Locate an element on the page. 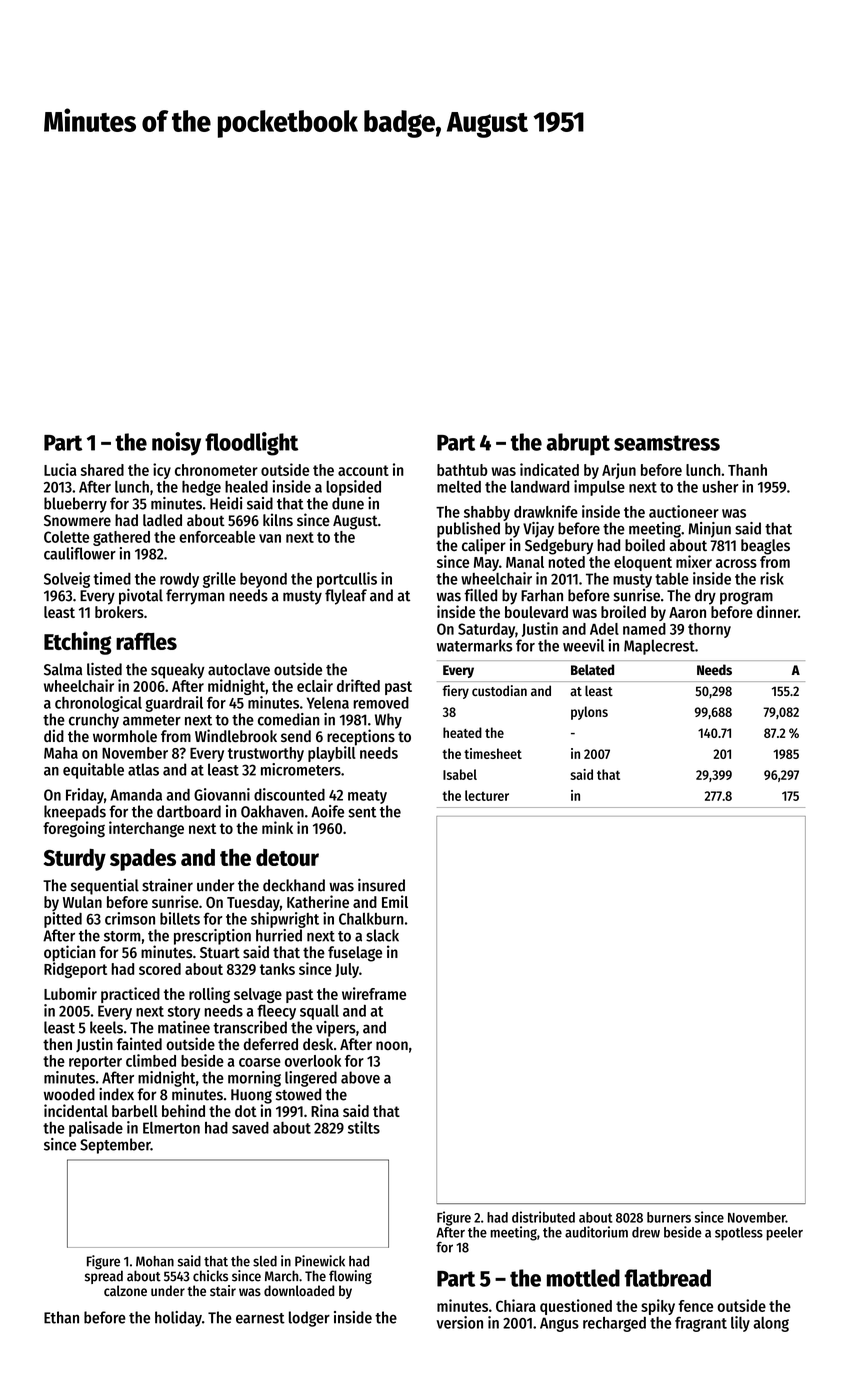  abrupt is located at coordinates (578, 444).
